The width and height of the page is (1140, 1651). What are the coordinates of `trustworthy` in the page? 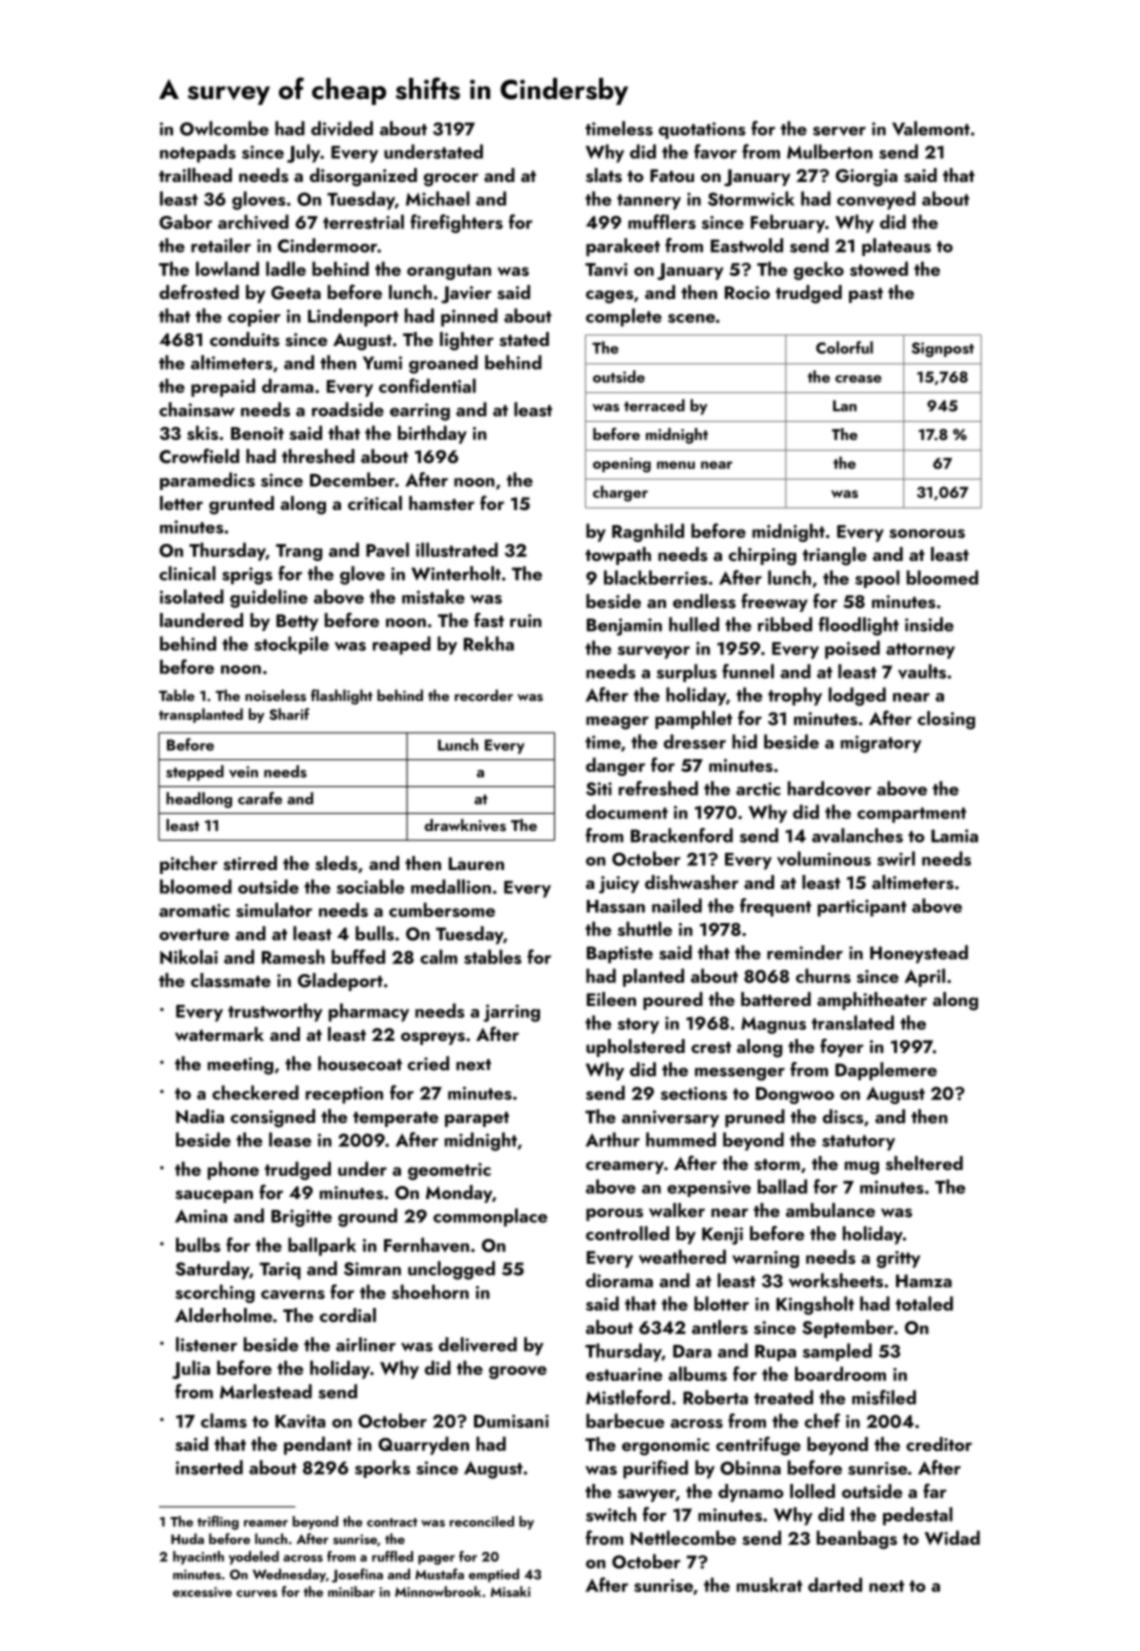 It's located at (275, 1012).
